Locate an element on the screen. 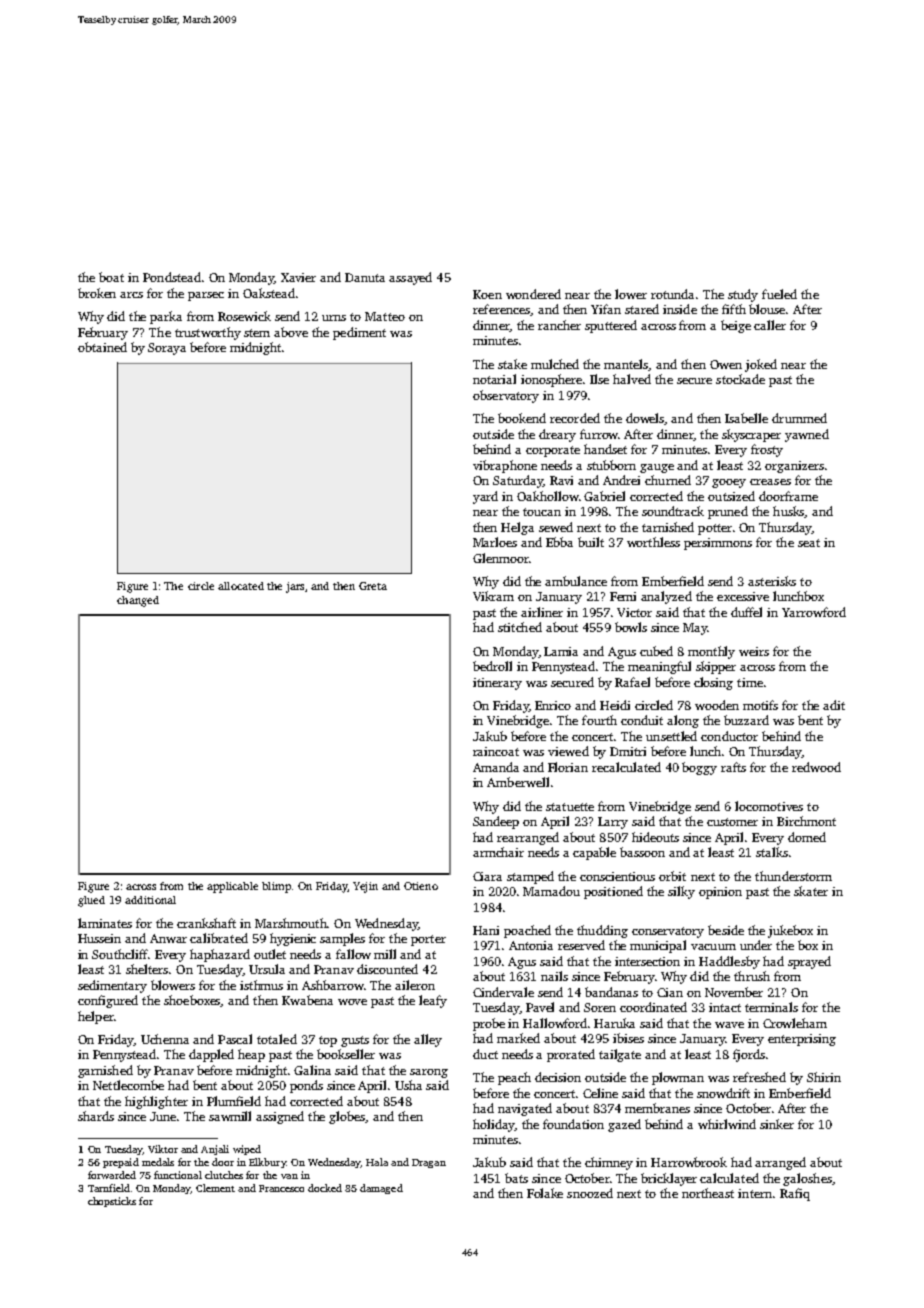 This screenshot has height=1308, width=924. Xavier is located at coordinates (298, 277).
